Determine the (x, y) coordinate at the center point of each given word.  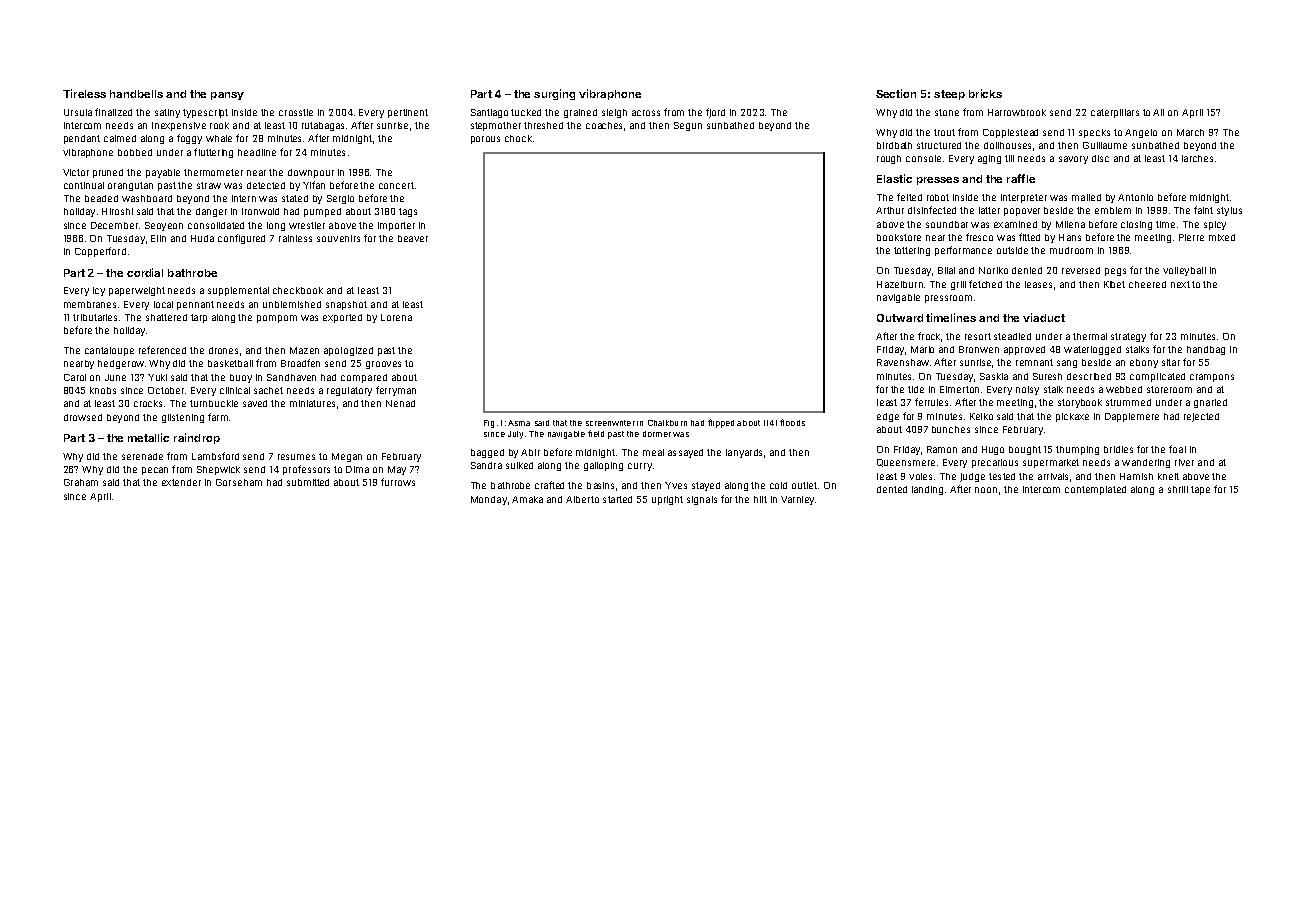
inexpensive (179, 126)
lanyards (744, 453)
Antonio (1135, 197)
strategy (1128, 337)
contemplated (1095, 490)
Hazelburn (900, 284)
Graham (81, 482)
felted (909, 197)
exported (342, 318)
